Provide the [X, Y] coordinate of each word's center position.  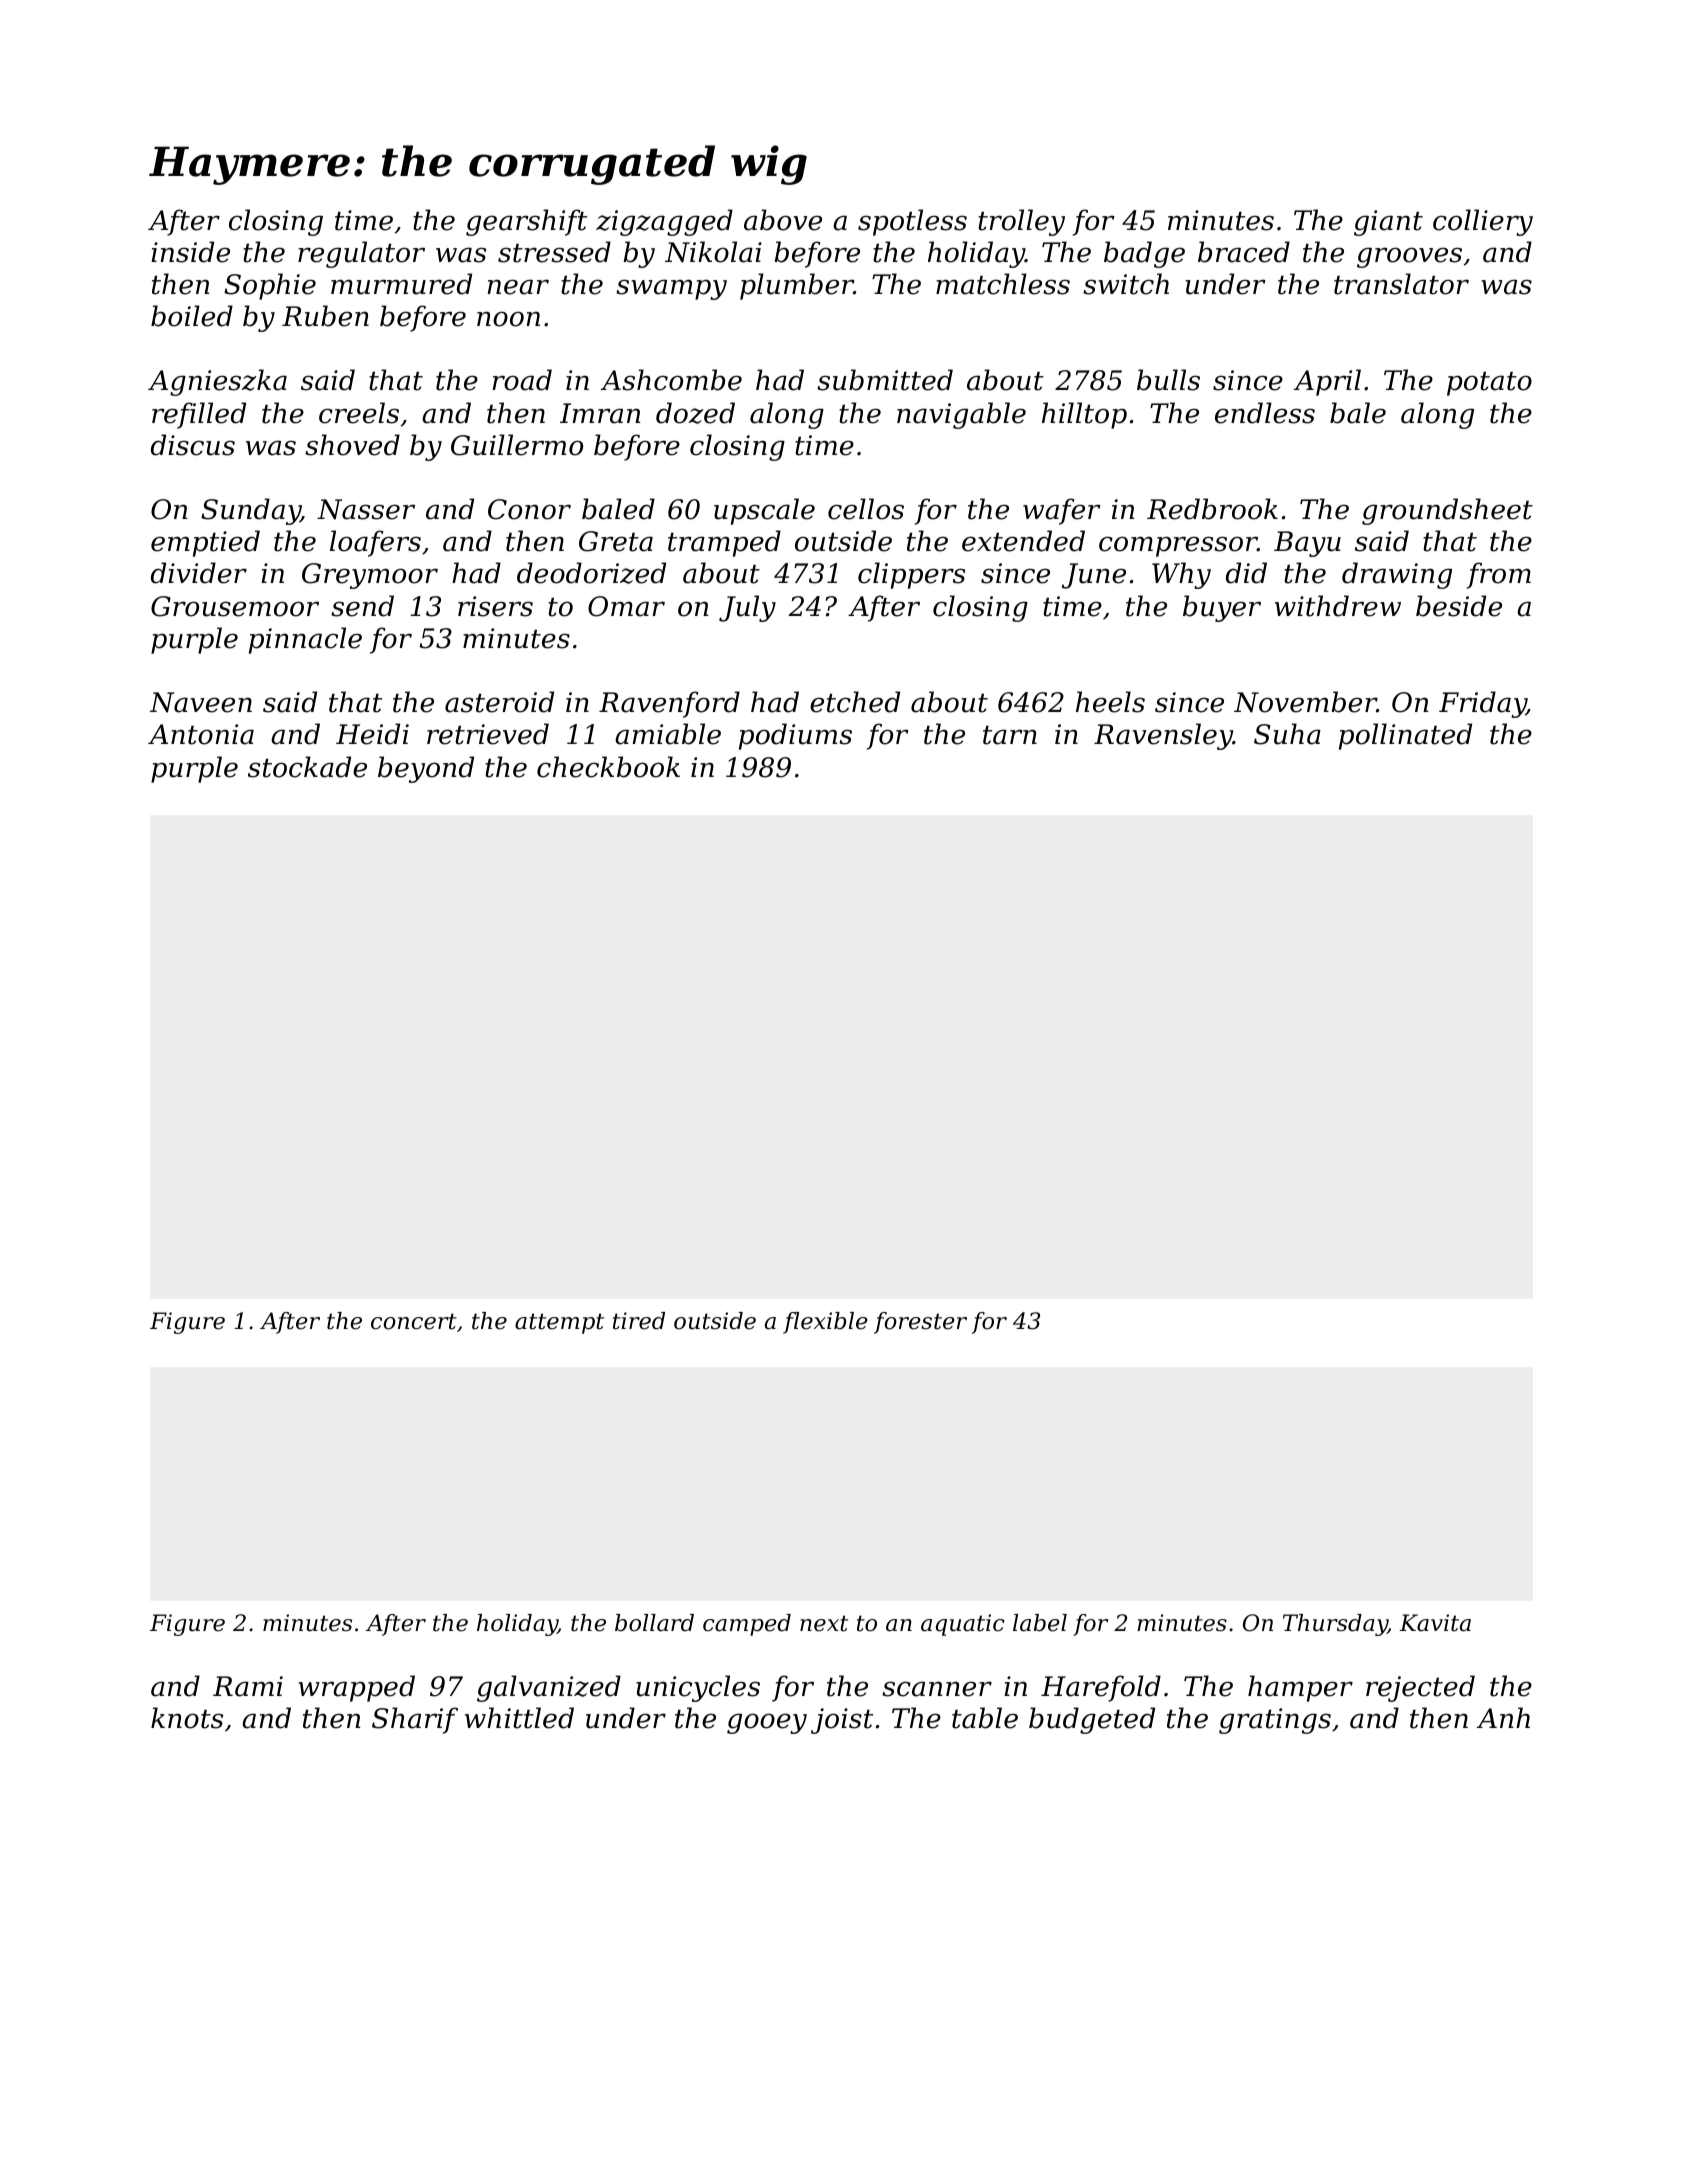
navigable [961, 415]
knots [187, 1718]
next [824, 1623]
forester [920, 1323]
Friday [1482, 704]
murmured [401, 284]
